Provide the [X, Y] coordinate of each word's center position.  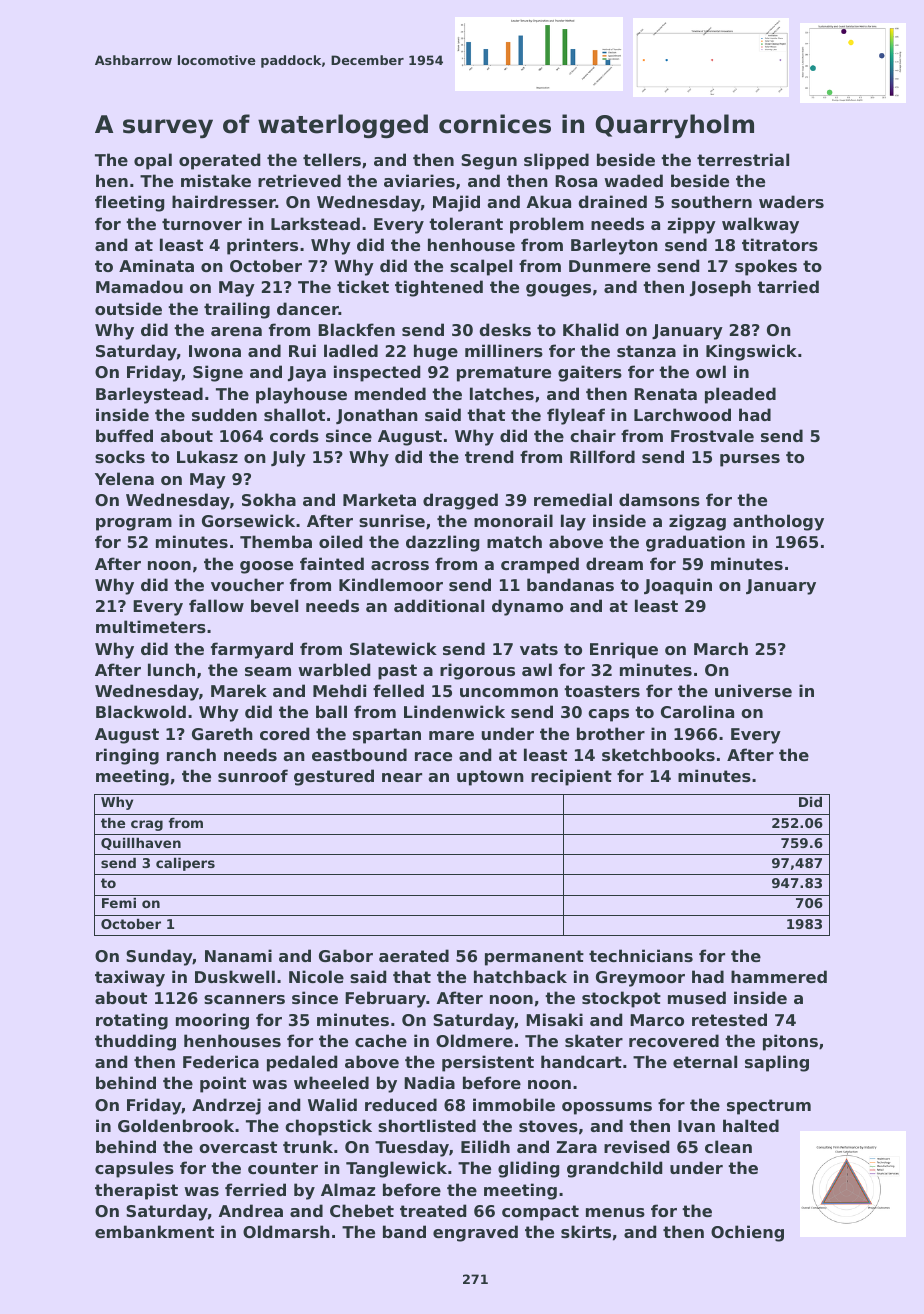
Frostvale [712, 435]
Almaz [348, 1189]
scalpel [481, 267]
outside [128, 308]
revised [636, 1146]
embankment [154, 1231]
